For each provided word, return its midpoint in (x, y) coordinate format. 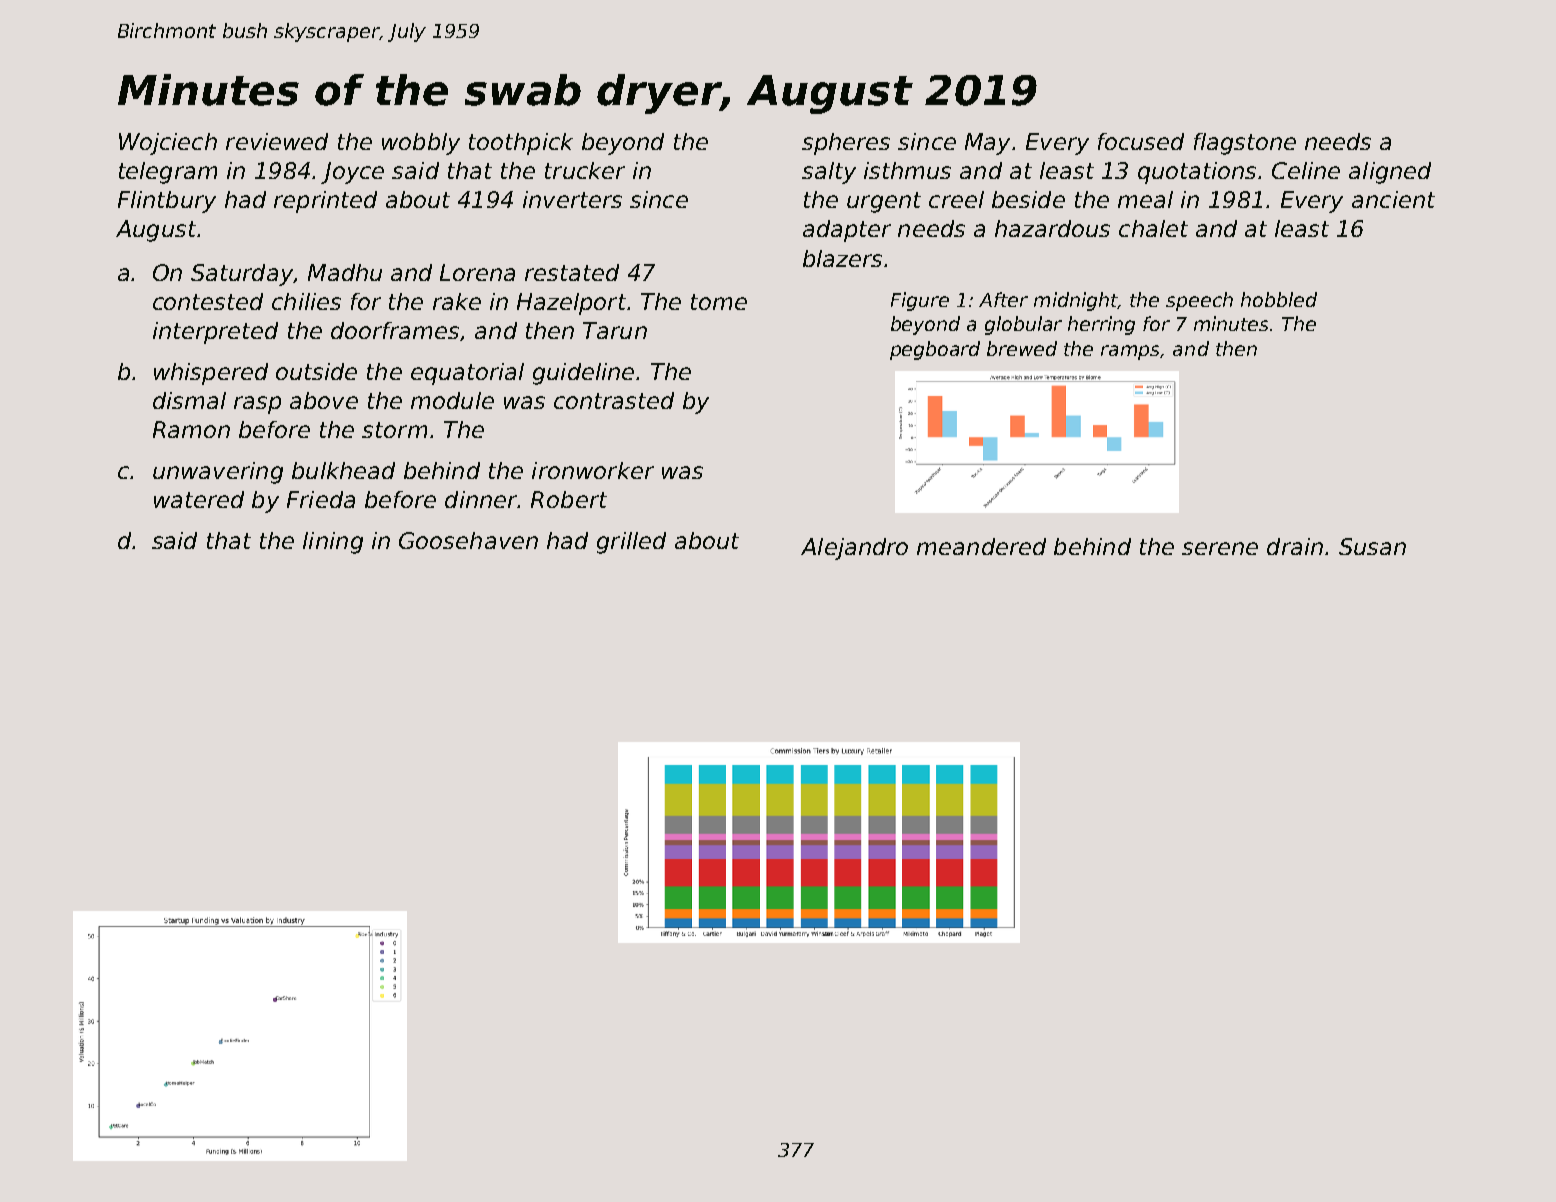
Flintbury (167, 202)
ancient (1393, 199)
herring (1101, 325)
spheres (846, 144)
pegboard (935, 350)
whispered (211, 374)
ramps (1131, 352)
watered (199, 499)
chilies (306, 301)
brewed (1022, 348)
